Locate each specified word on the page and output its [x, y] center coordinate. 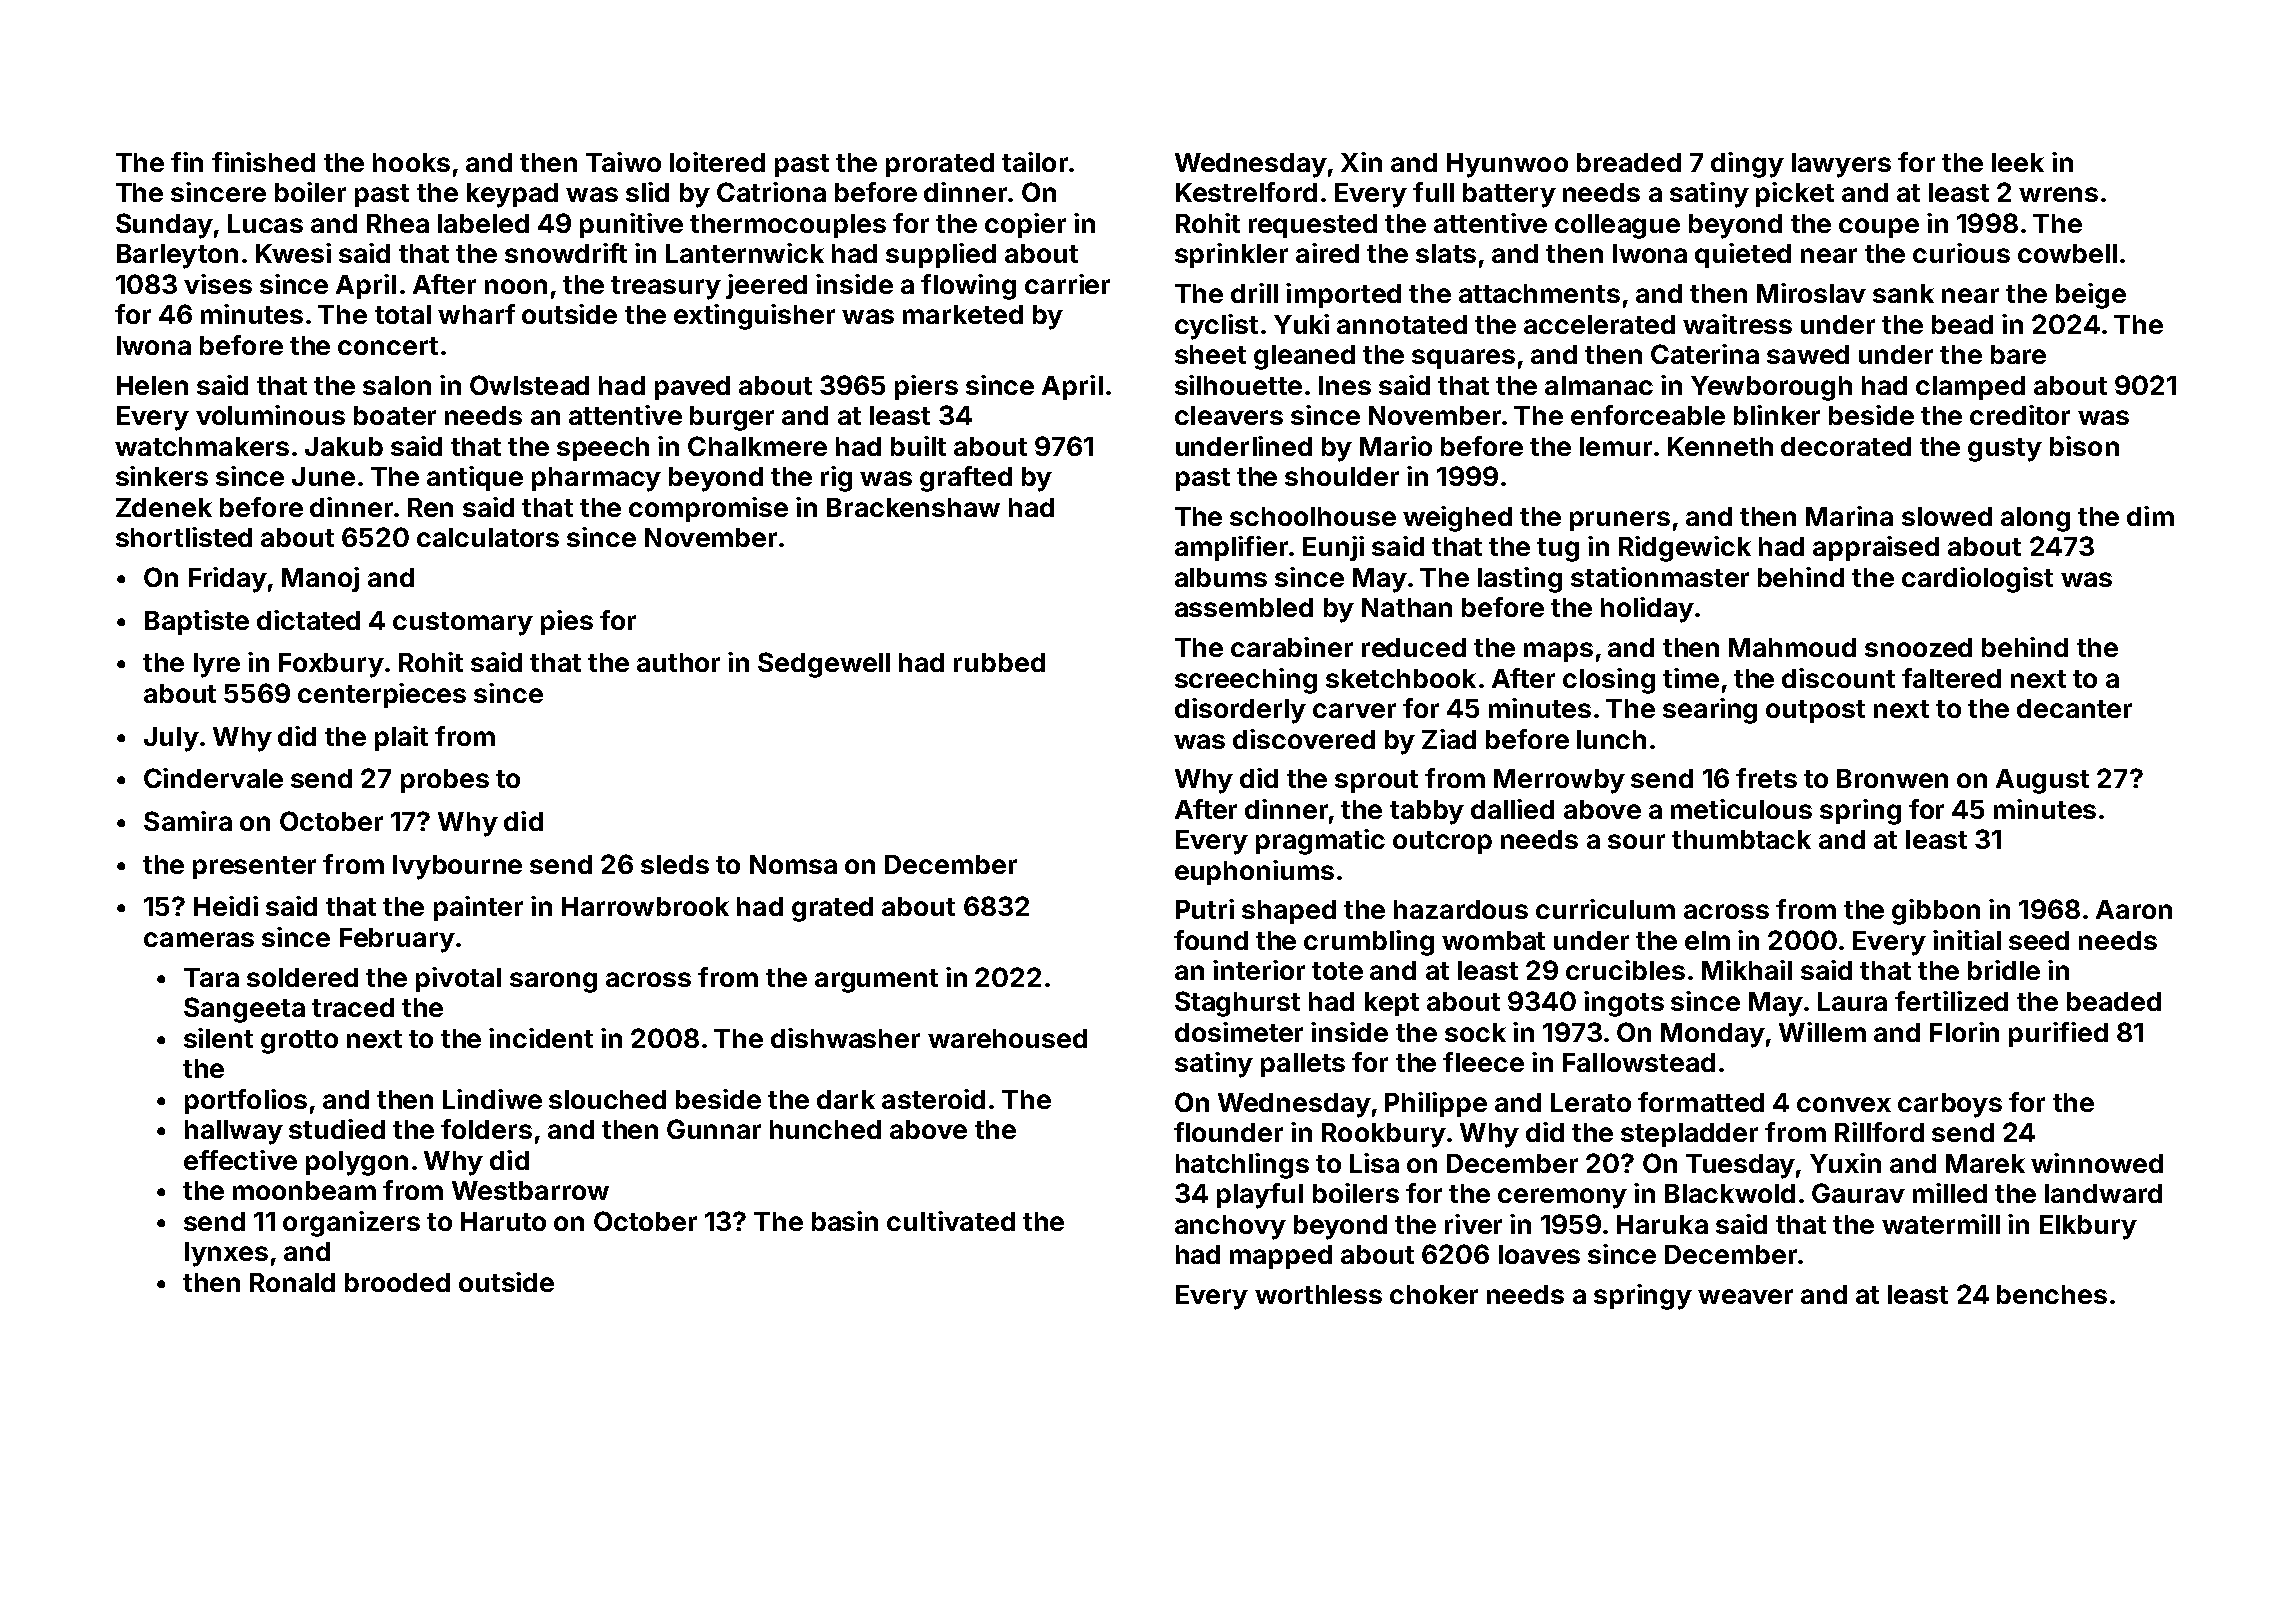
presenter [254, 867]
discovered [1304, 739]
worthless [1318, 1294]
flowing [968, 287]
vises [218, 284]
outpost [1815, 711]
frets [1766, 778]
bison [2084, 446]
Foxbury [331, 665]
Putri [1205, 909]
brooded [397, 1282]
